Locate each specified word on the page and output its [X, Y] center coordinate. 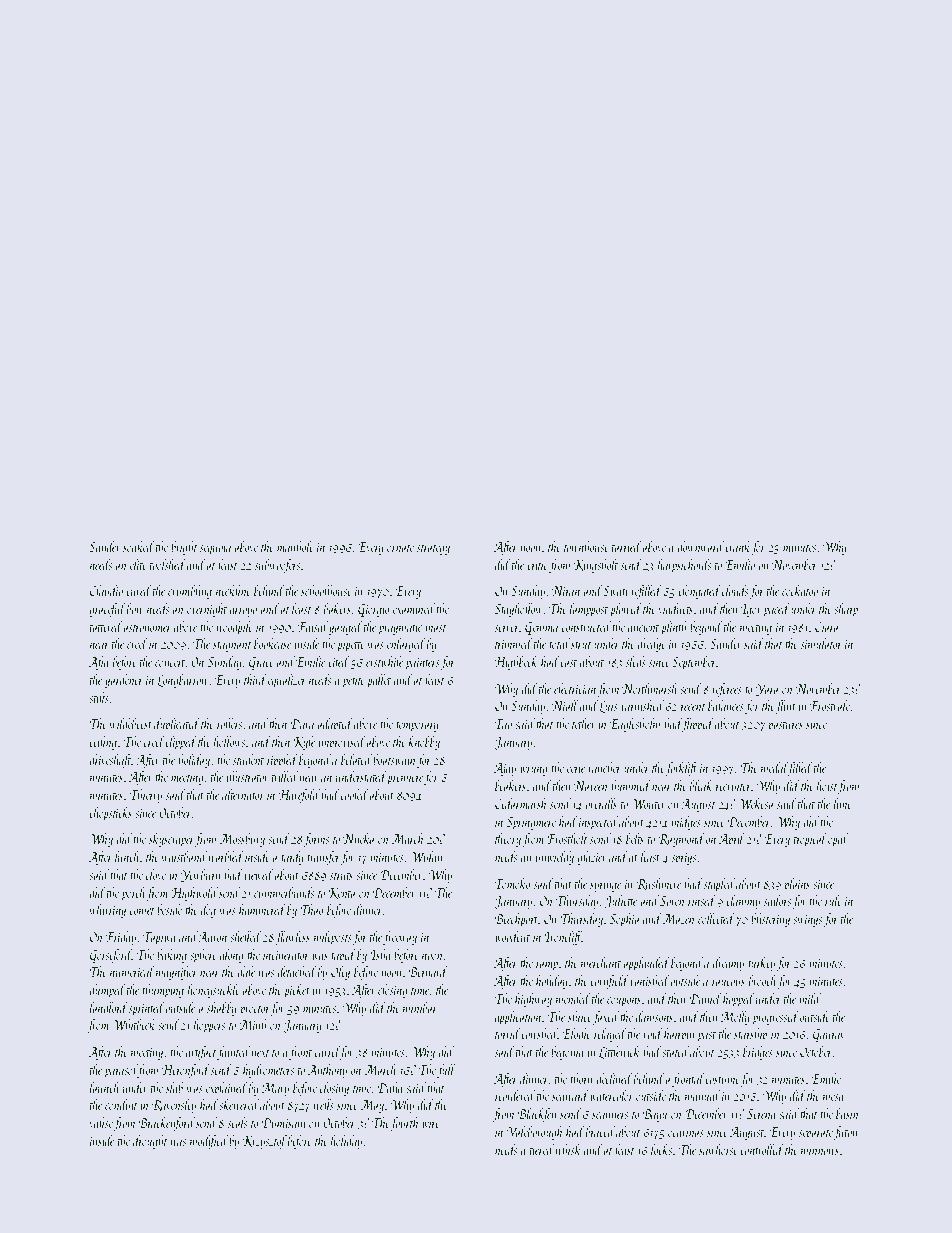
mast [436, 628]
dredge [651, 645]
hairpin [679, 1035]
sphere [203, 956]
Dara [302, 724]
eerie [576, 768]
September [694, 663]
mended [573, 998]
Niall [565, 705]
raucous [728, 982]
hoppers [209, 1026]
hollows [229, 741]
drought [150, 1142]
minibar [420, 1007]
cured [139, 590]
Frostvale [830, 705]
